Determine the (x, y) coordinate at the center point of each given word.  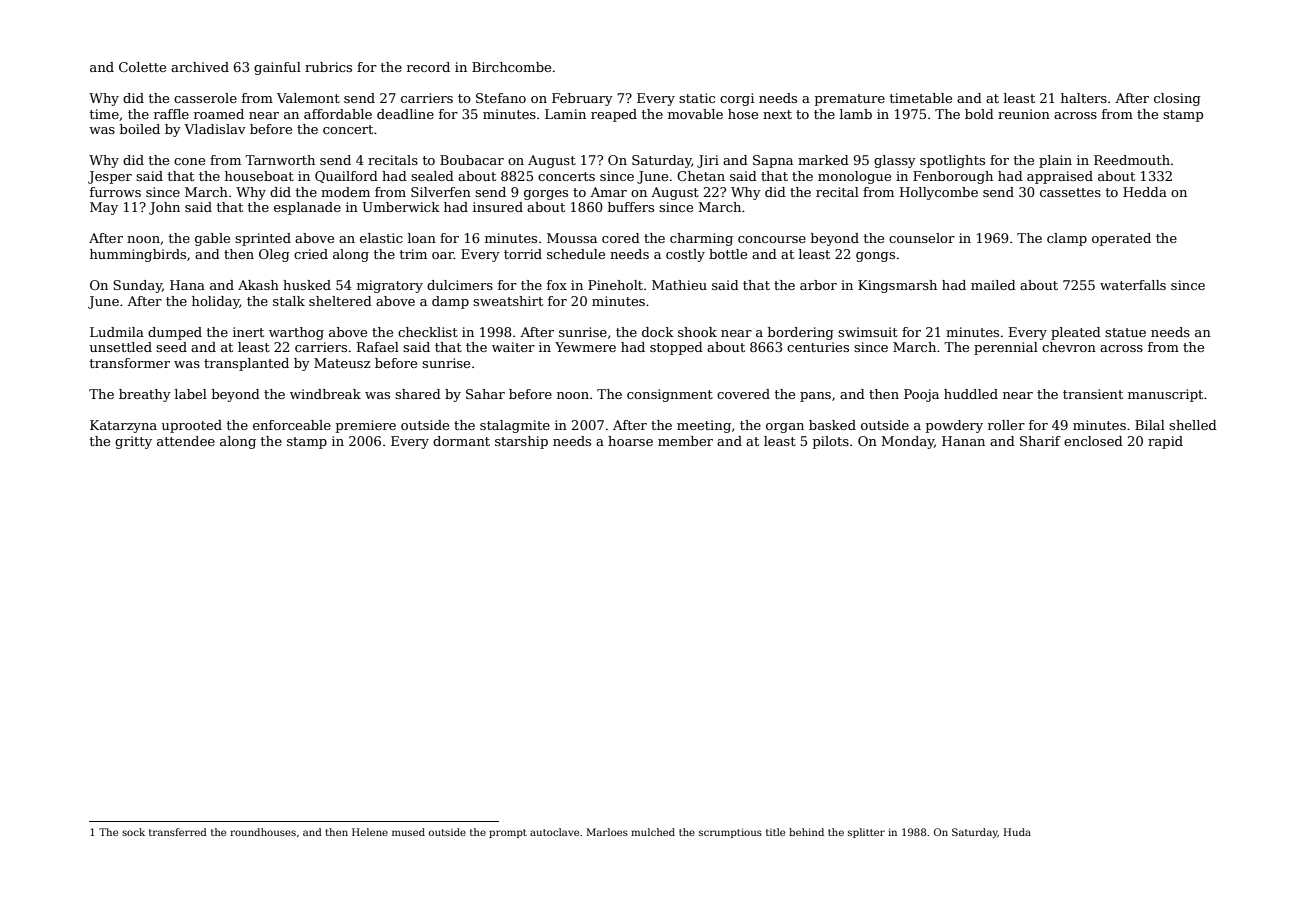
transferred (178, 832)
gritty (133, 442)
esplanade (307, 208)
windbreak (325, 394)
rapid (1165, 442)
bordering (801, 333)
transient (1093, 394)
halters (1084, 98)
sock (133, 832)
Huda (1017, 832)
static (697, 98)
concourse (772, 239)
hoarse (630, 441)
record (428, 67)
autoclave (554, 832)
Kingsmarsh (897, 286)
